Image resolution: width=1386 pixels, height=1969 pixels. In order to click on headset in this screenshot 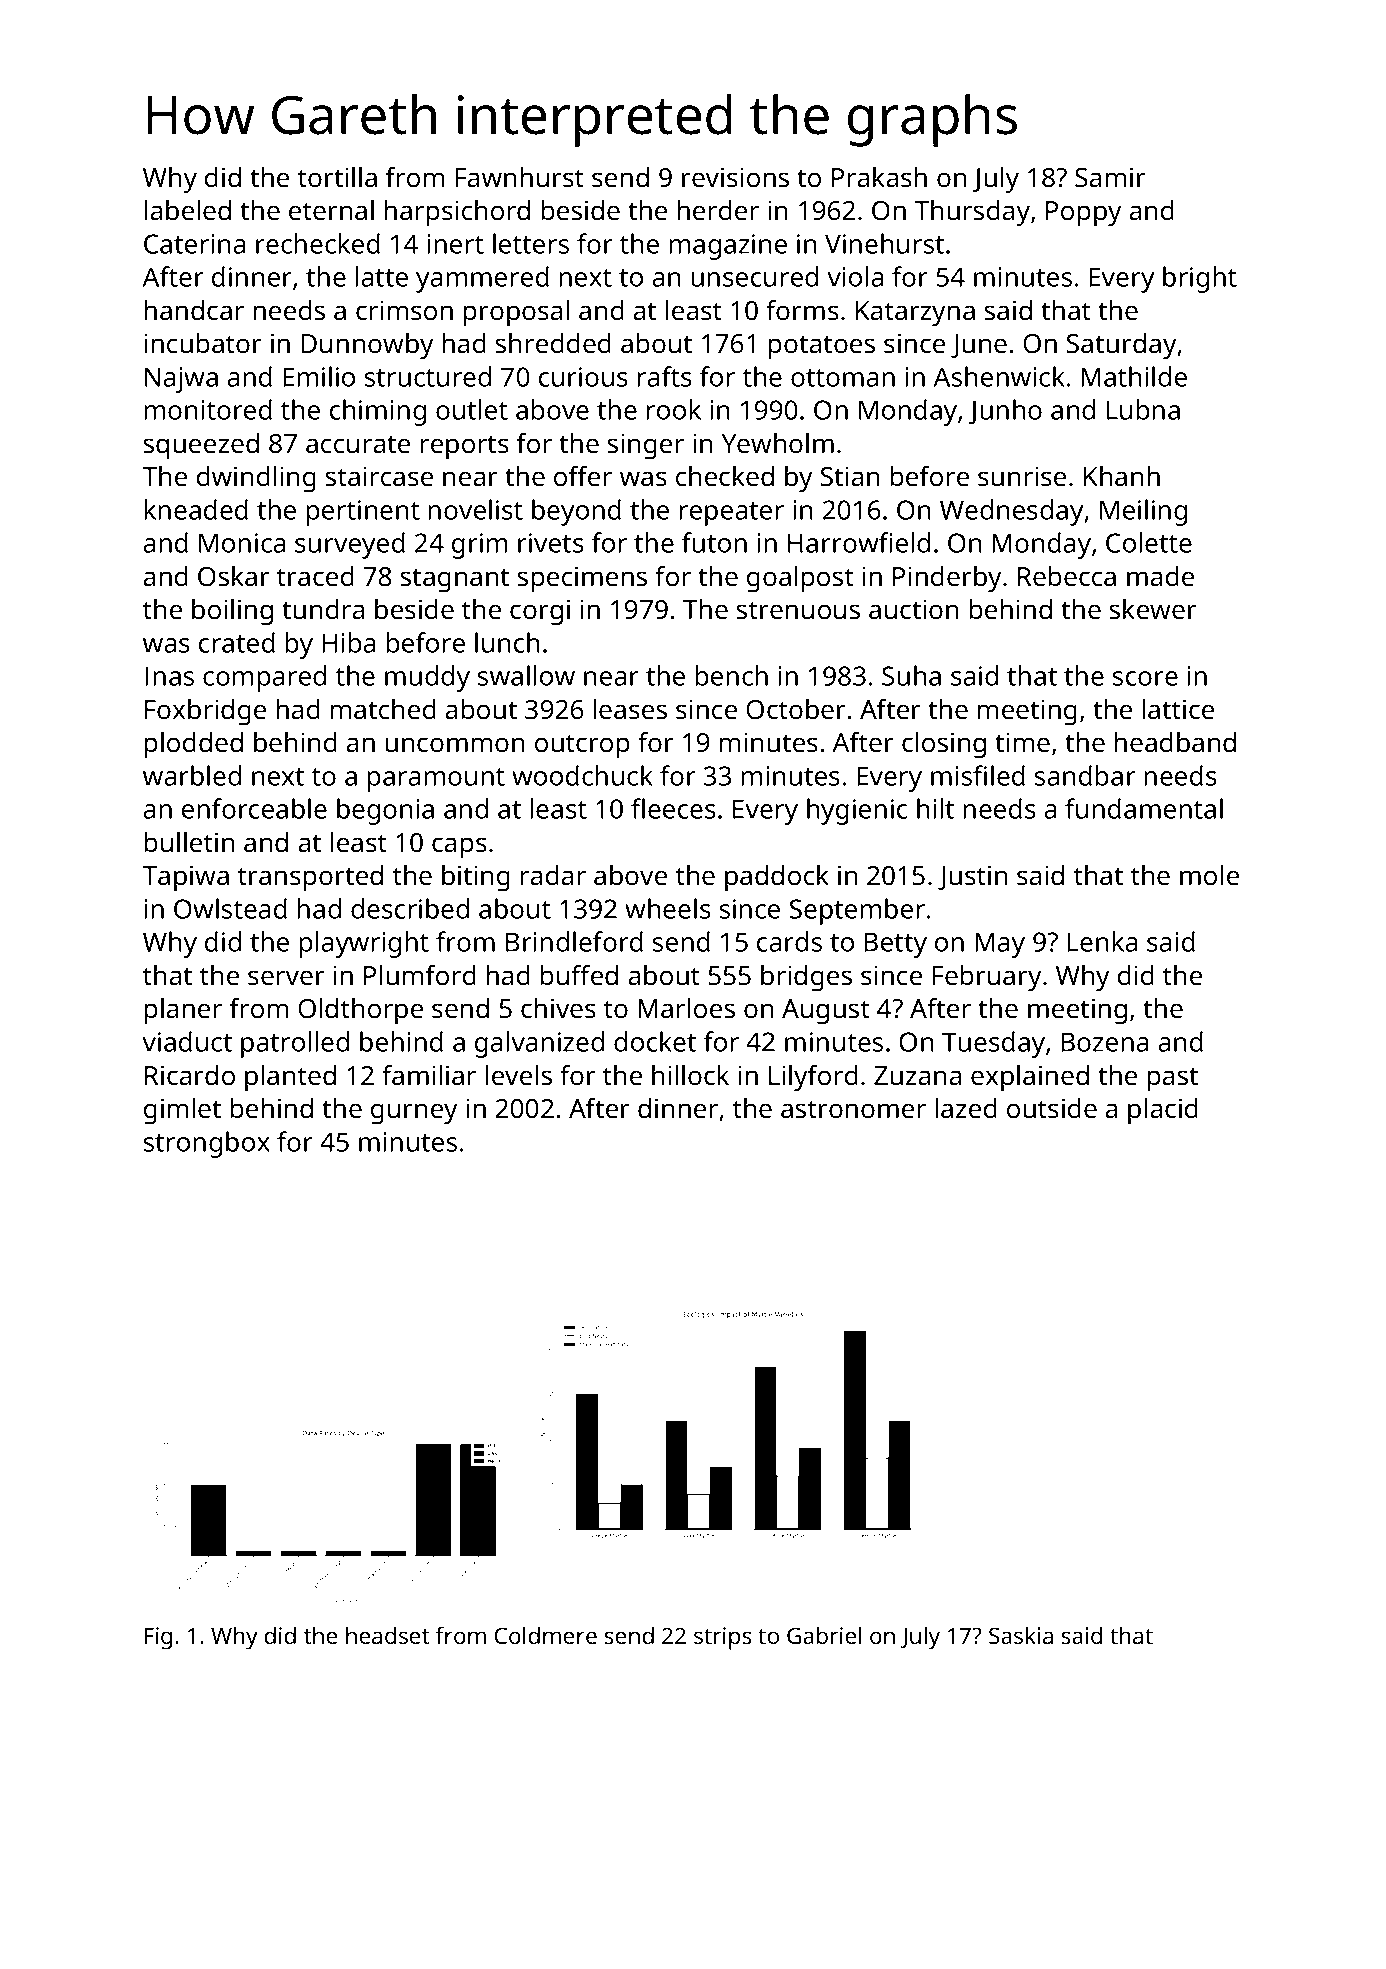, I will do `click(387, 1635)`.
